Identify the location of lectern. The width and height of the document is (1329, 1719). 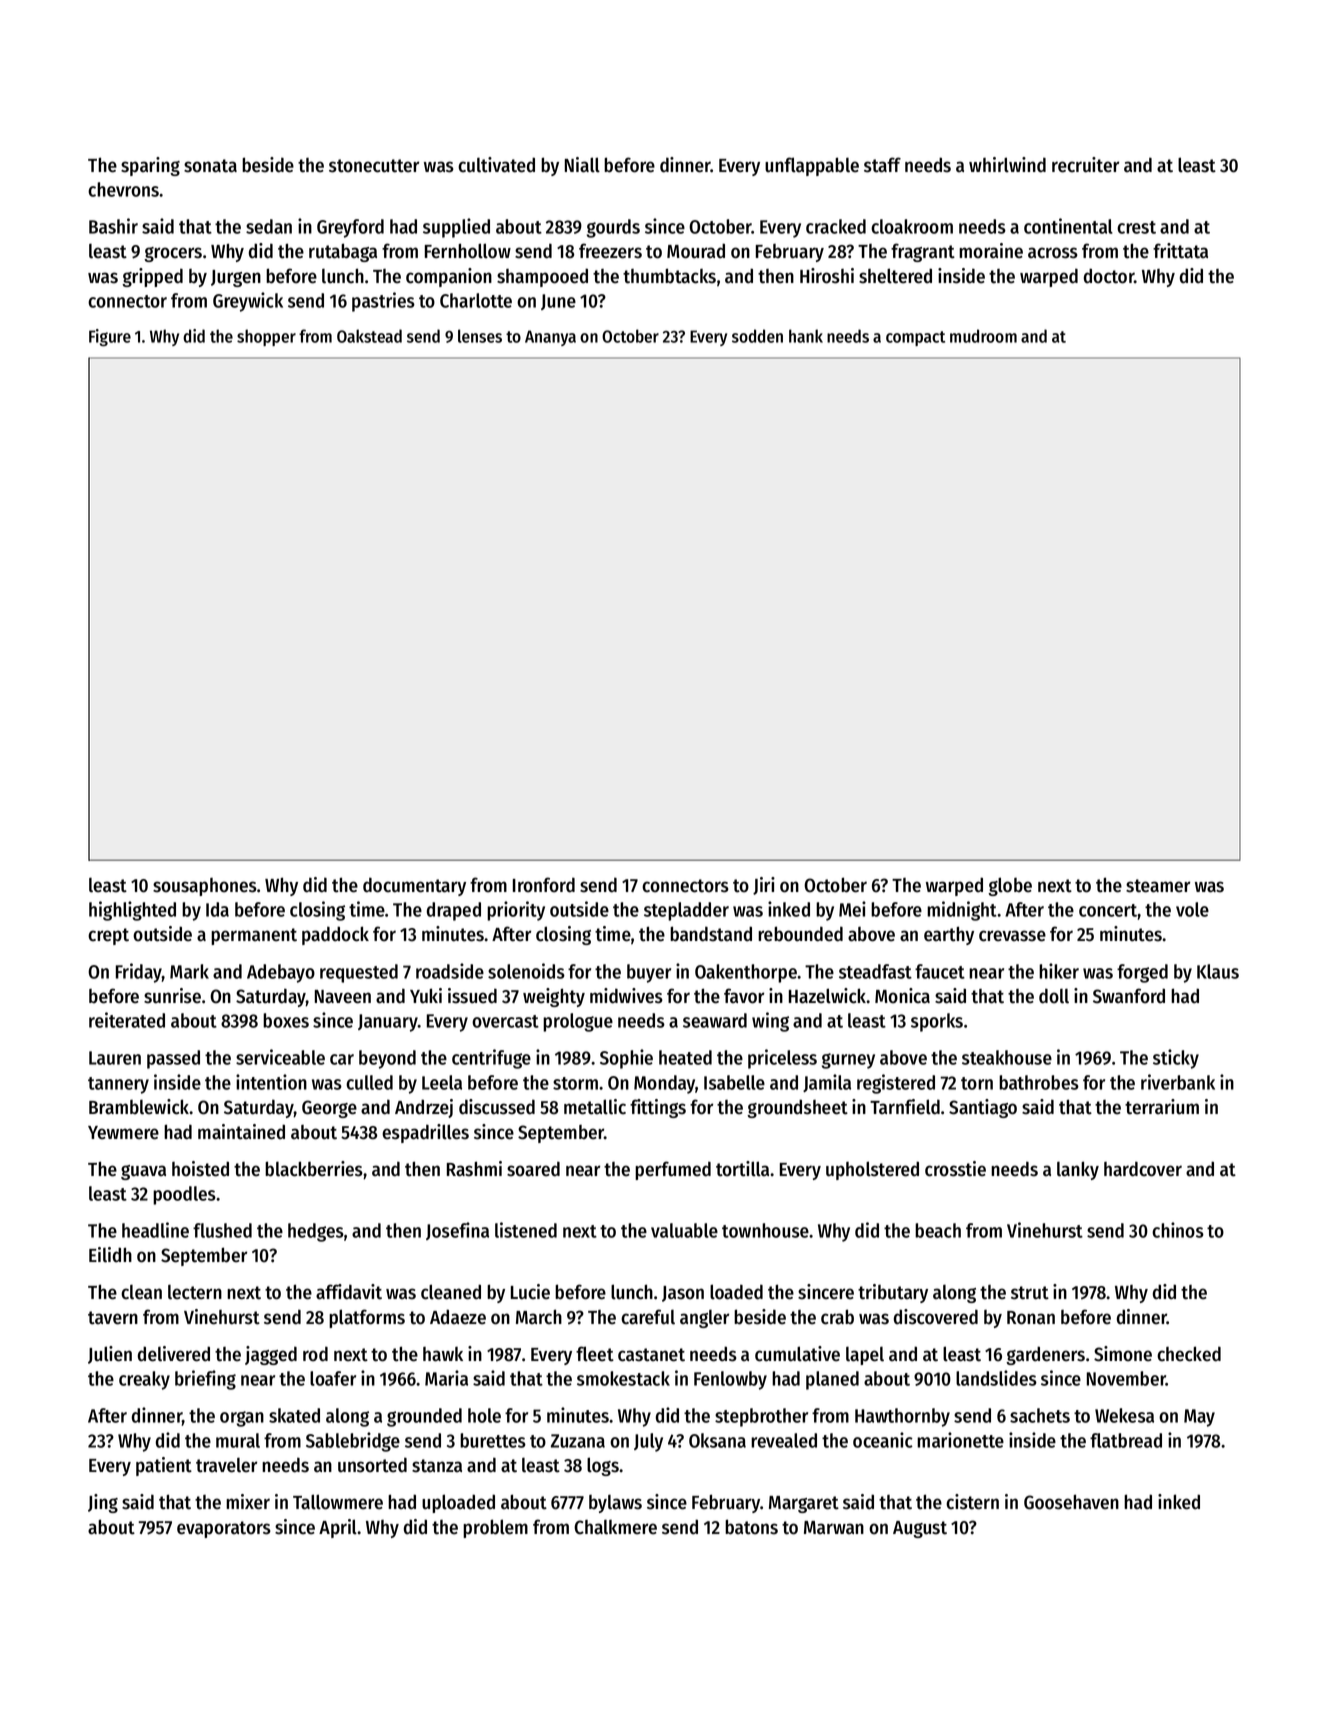
(195, 1292).
